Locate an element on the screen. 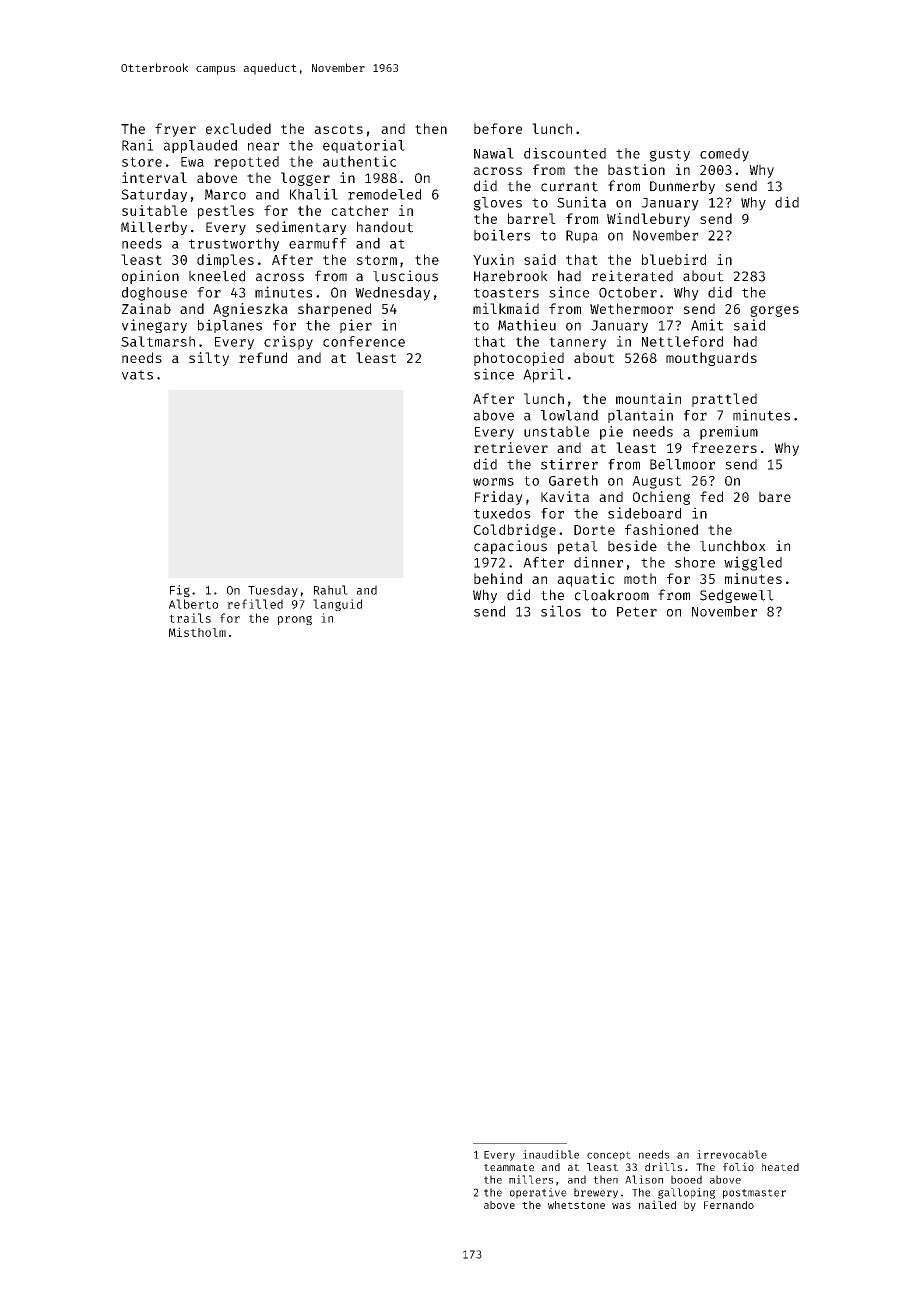  Sedgewell is located at coordinates (737, 596).
